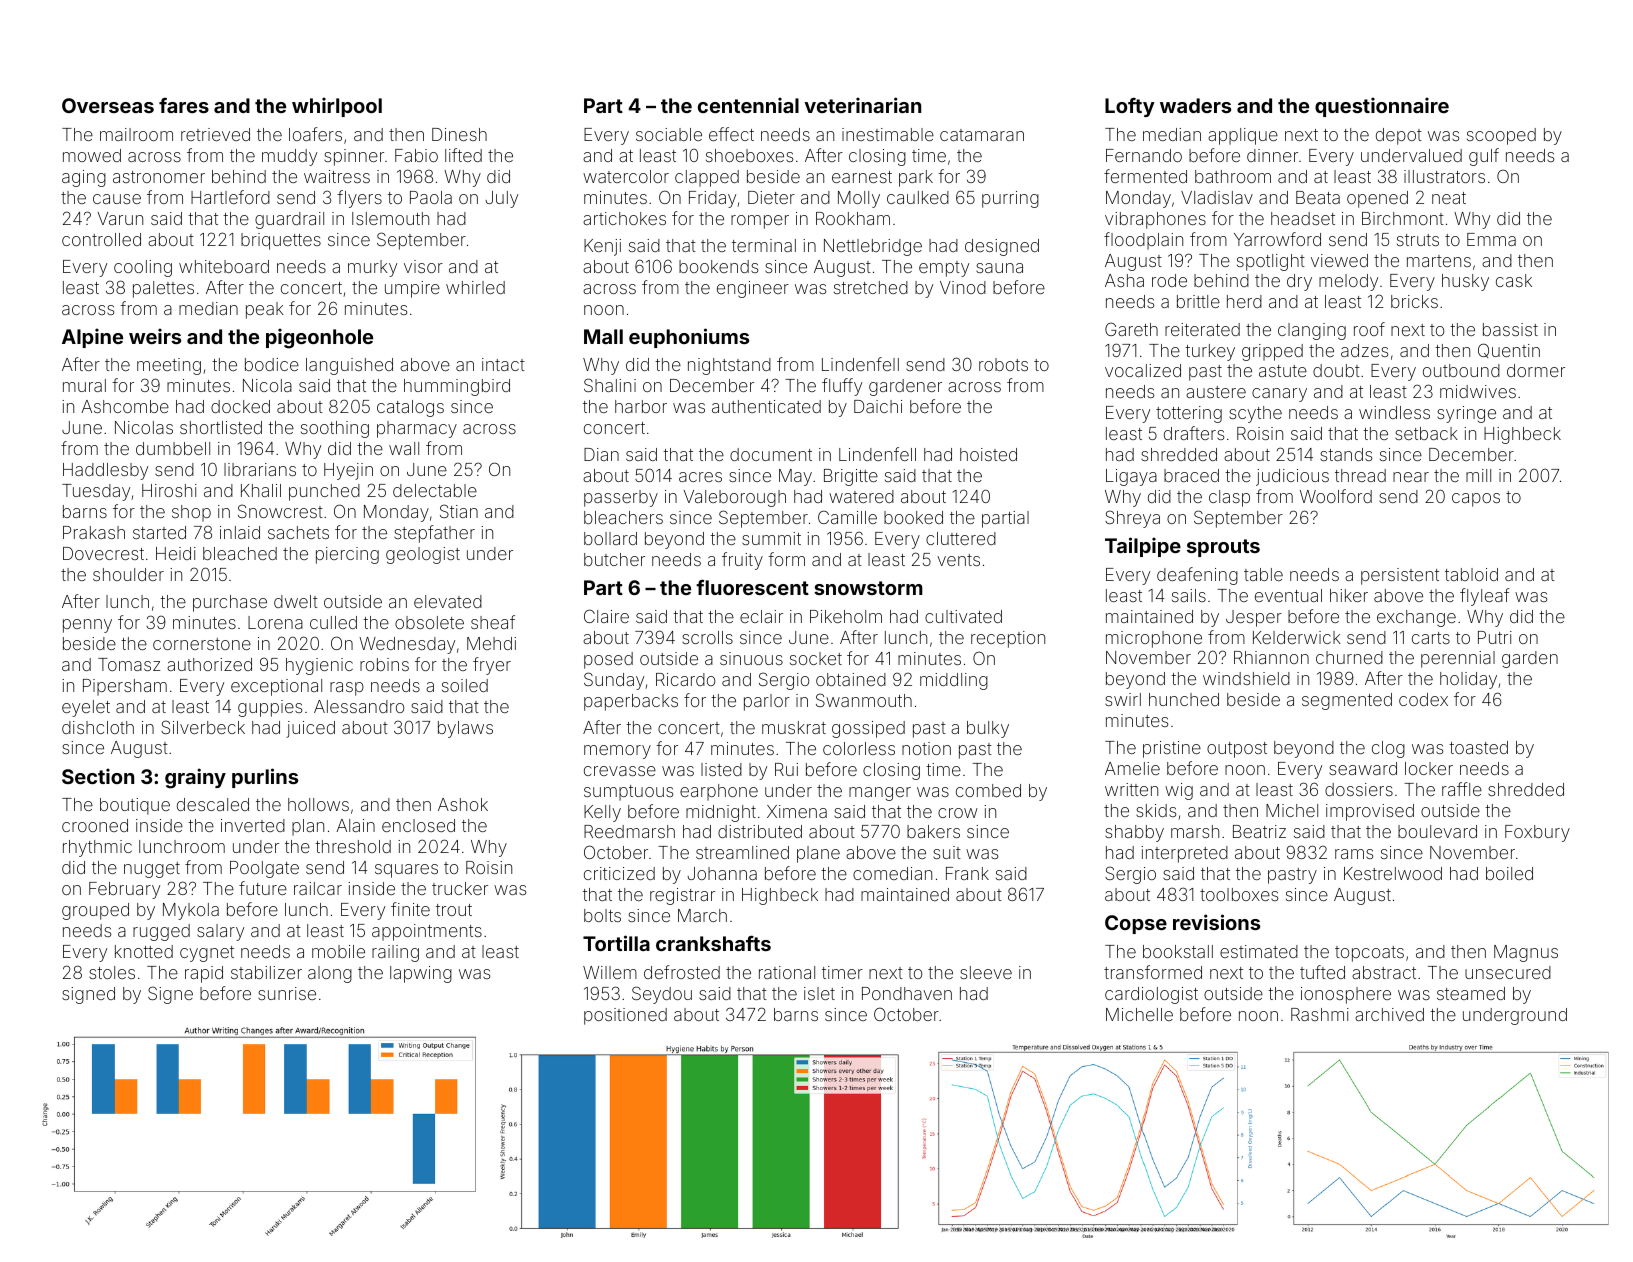 This screenshot has width=1633, height=1262. Describe the element at coordinates (862, 105) in the screenshot. I see `veterinarian` at that location.
